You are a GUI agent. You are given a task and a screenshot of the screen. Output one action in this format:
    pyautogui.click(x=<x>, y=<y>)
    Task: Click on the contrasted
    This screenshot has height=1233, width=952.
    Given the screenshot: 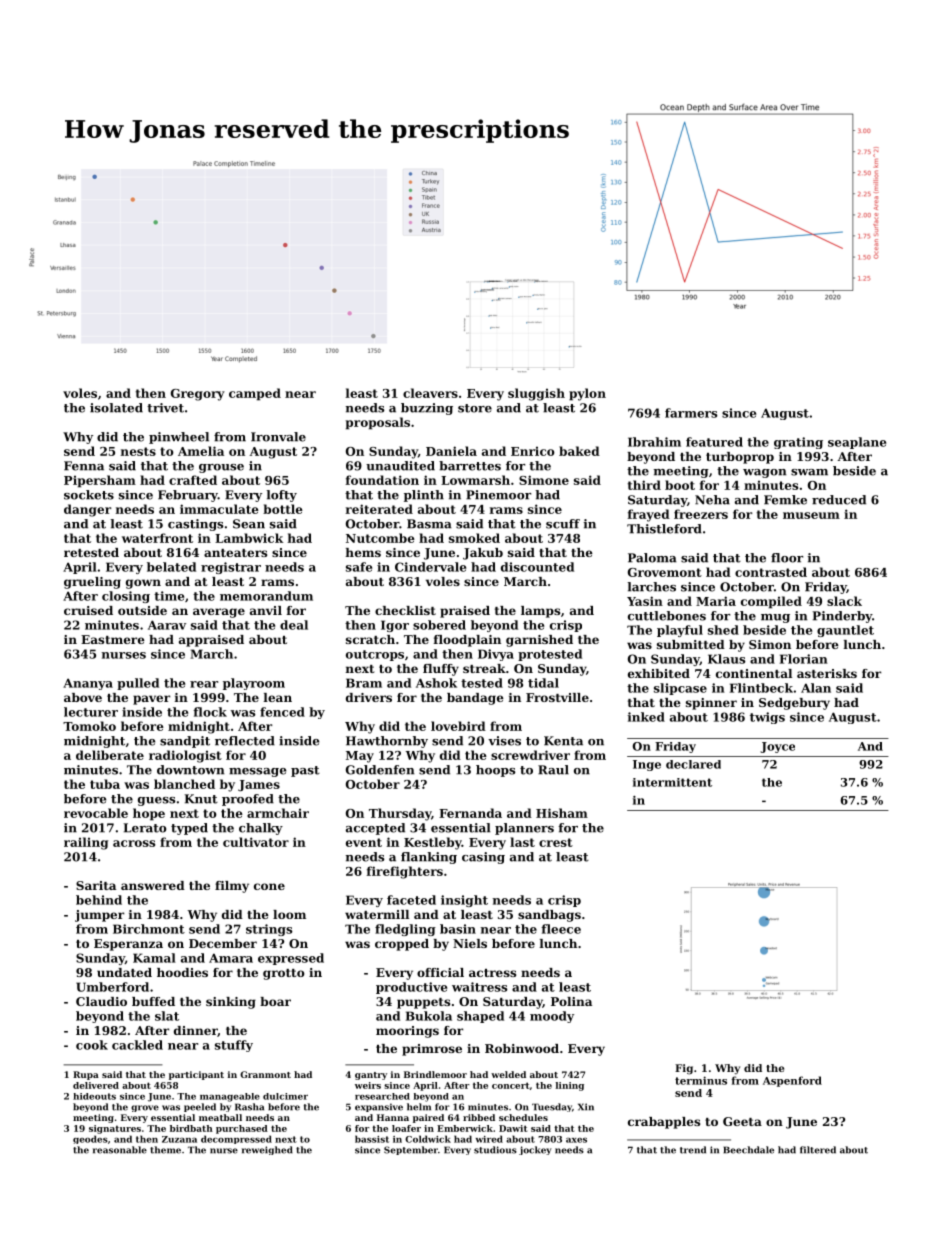 What is the action you would take?
    pyautogui.click(x=771, y=572)
